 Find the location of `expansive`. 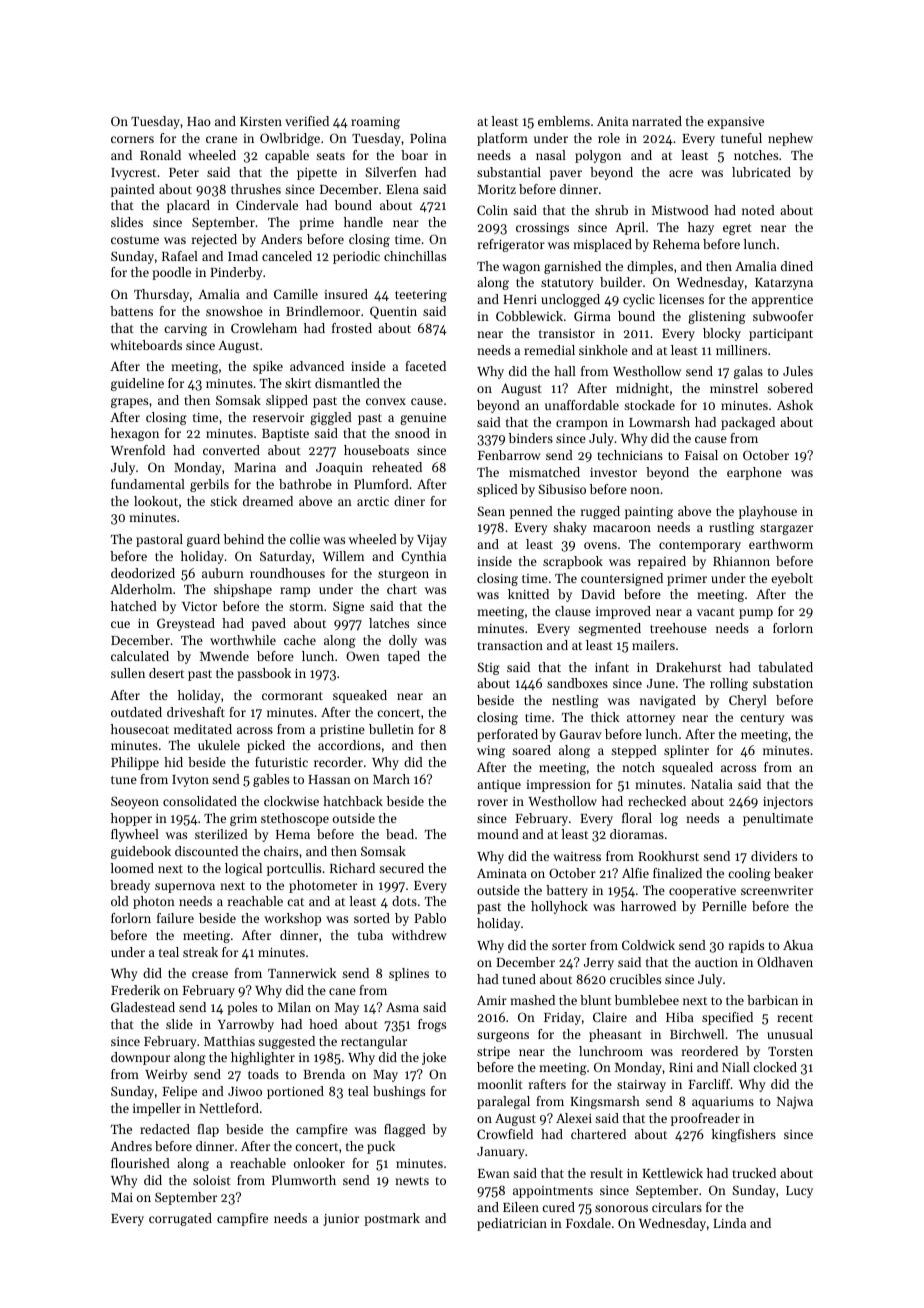

expansive is located at coordinates (735, 123).
